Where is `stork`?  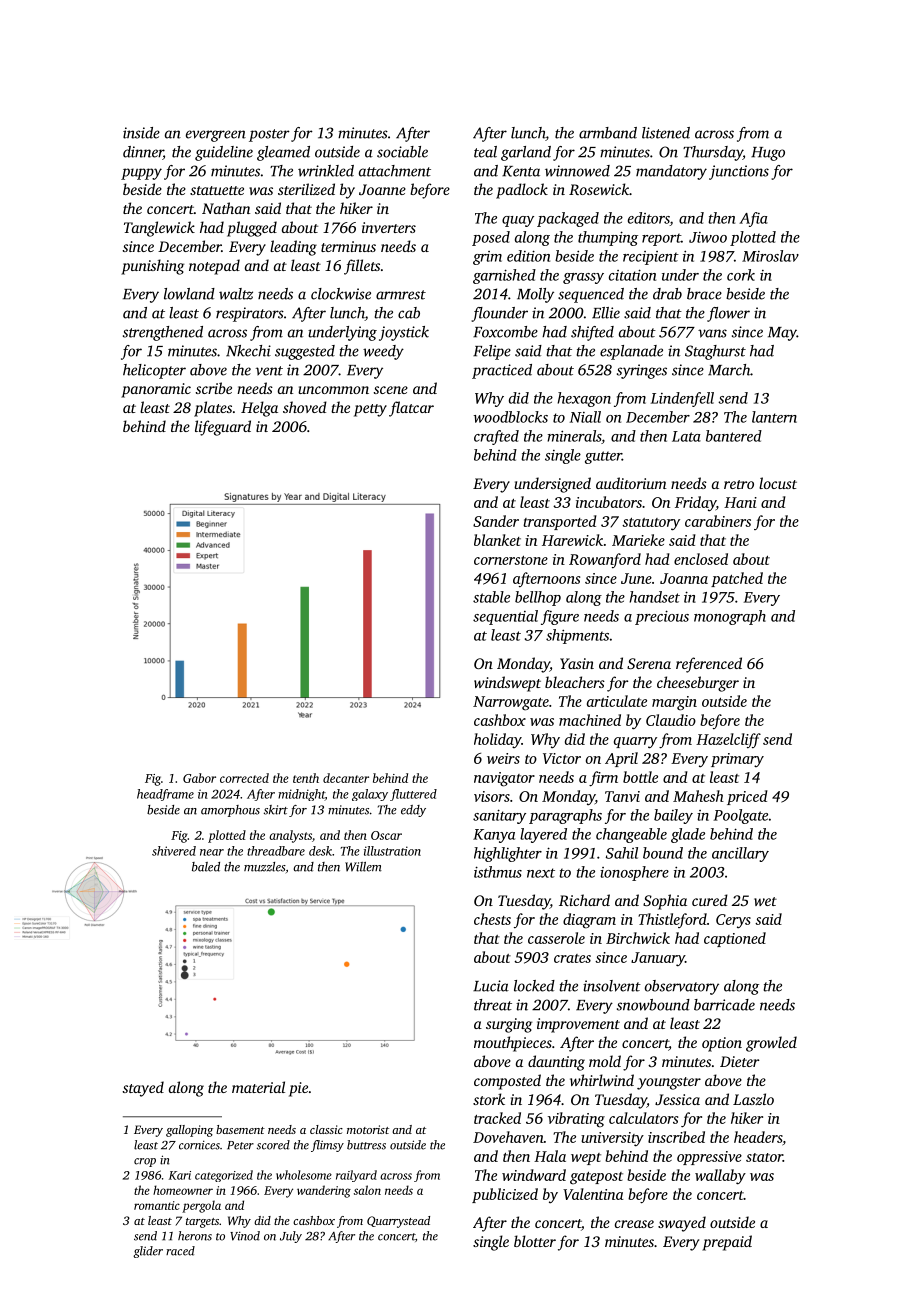
stork is located at coordinates (489, 1099).
